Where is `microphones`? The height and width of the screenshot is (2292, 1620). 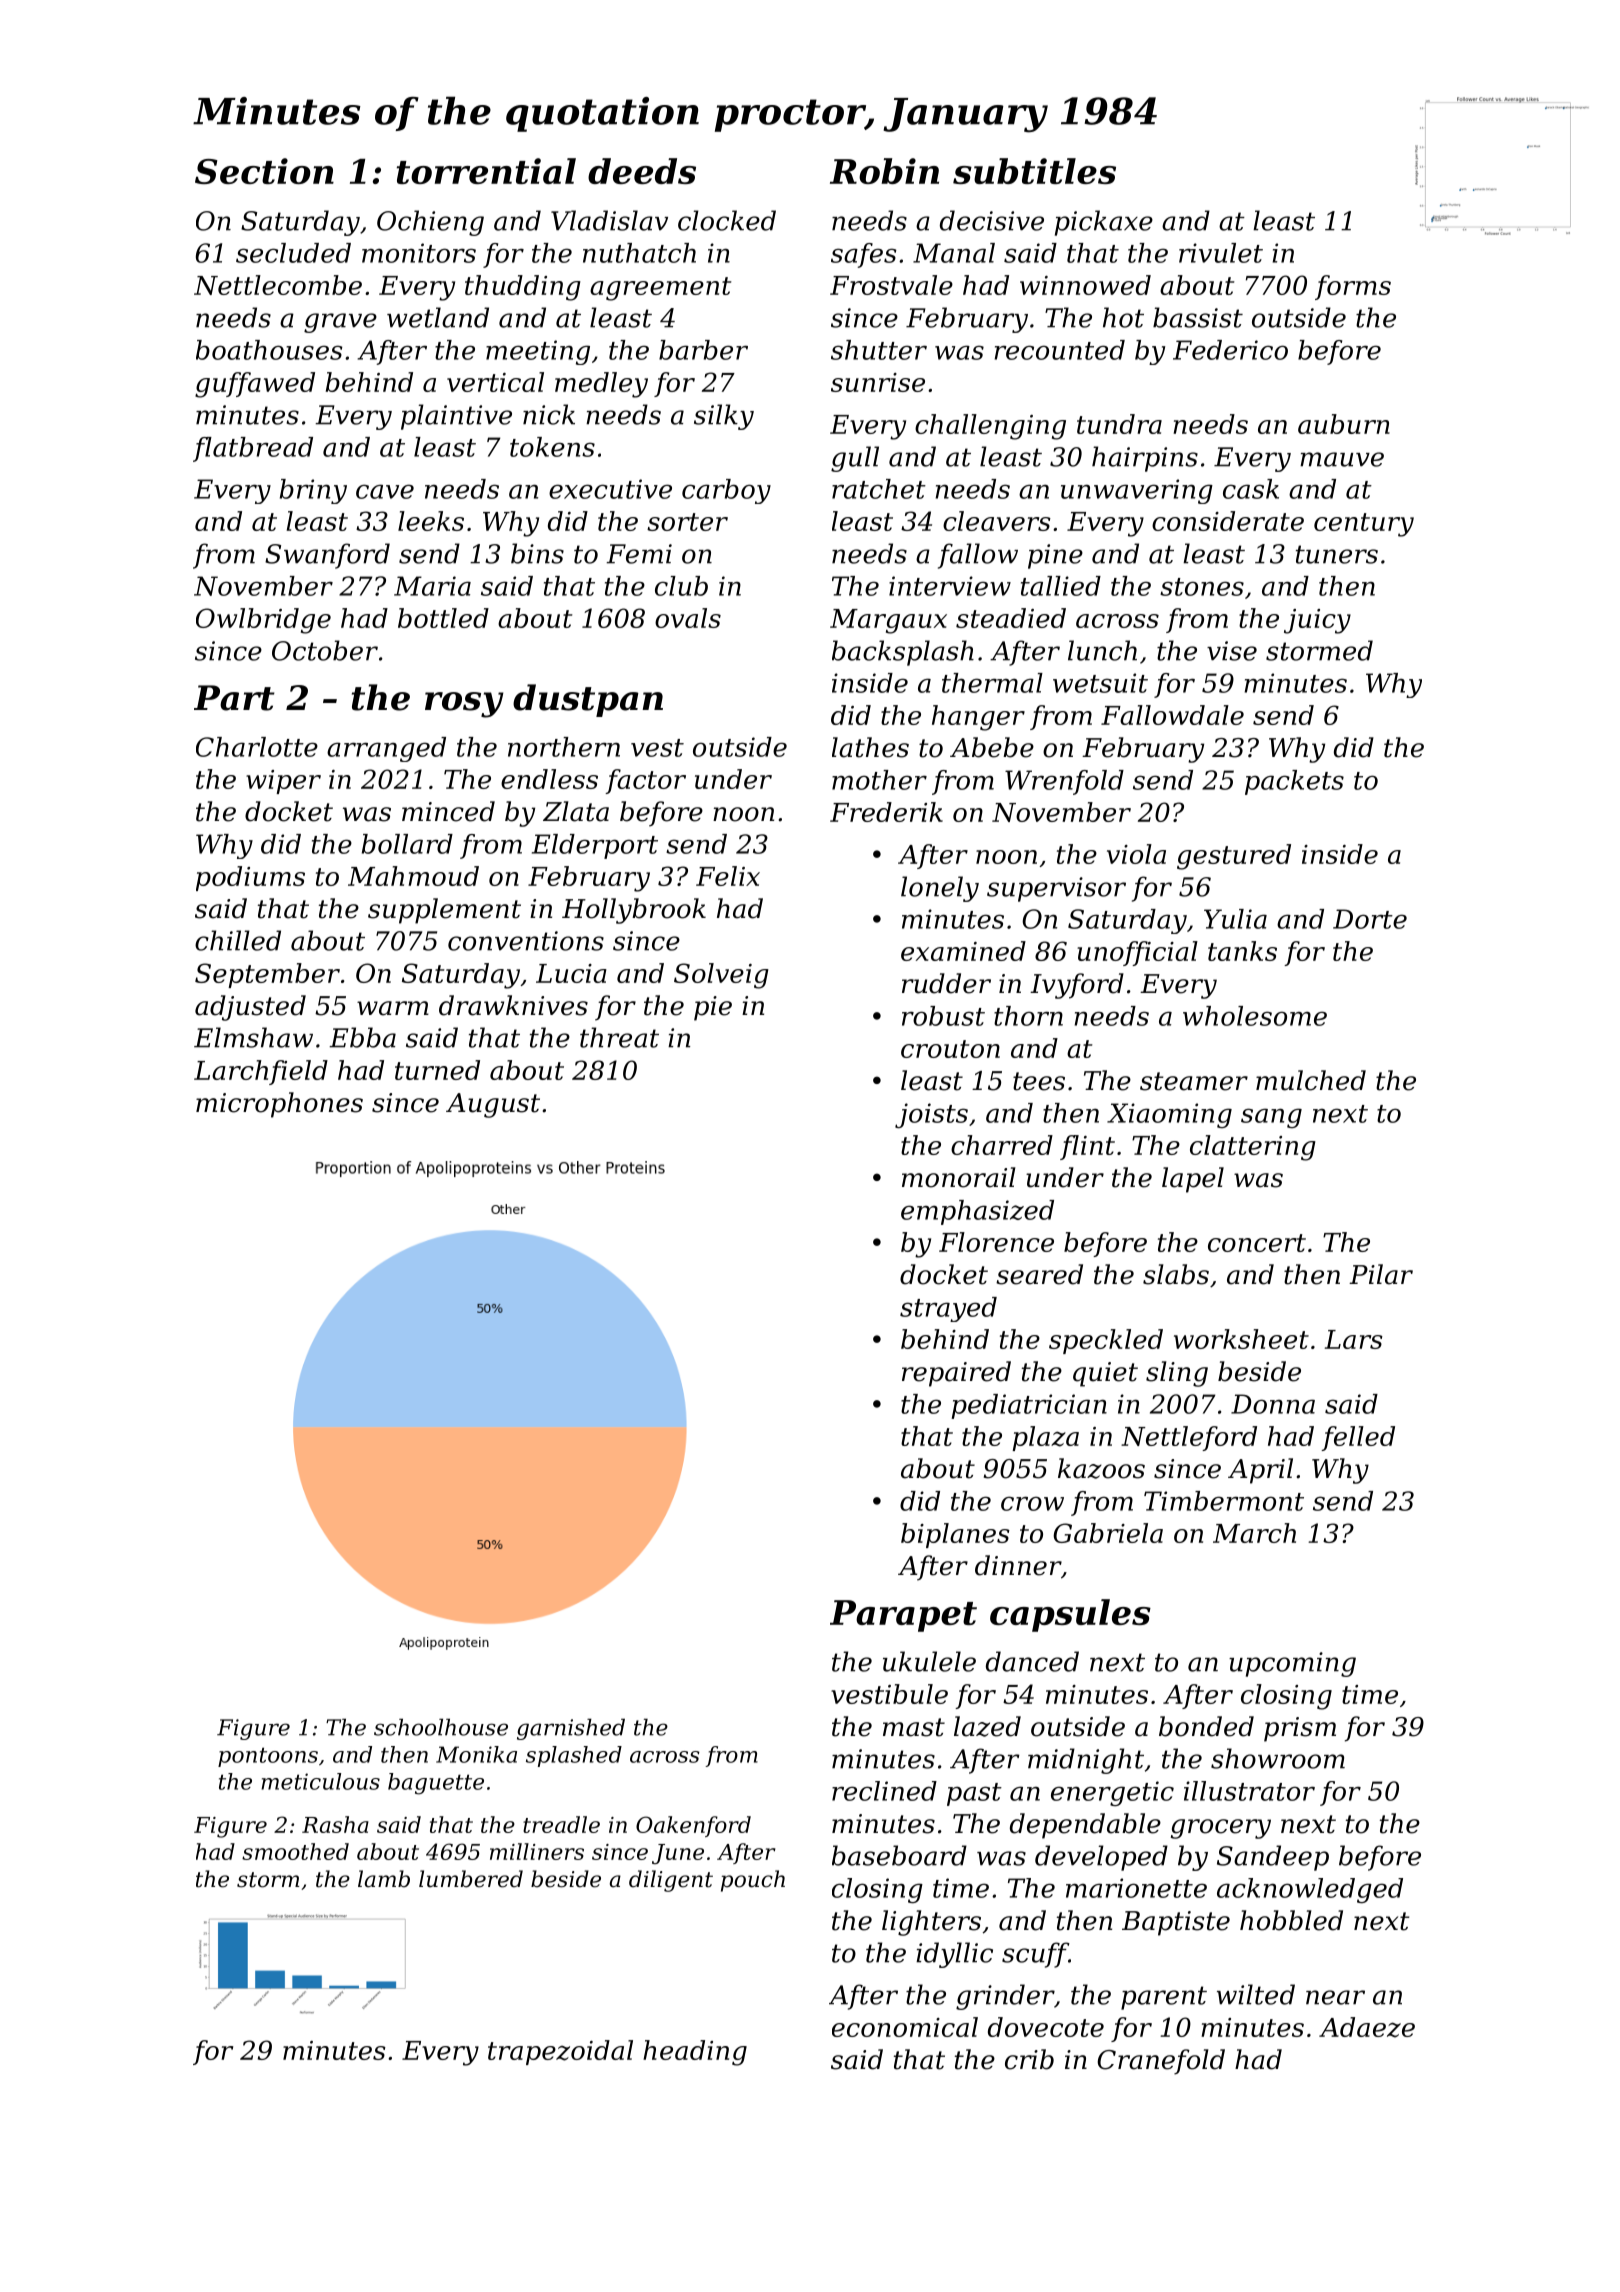
microphones is located at coordinates (279, 1105).
